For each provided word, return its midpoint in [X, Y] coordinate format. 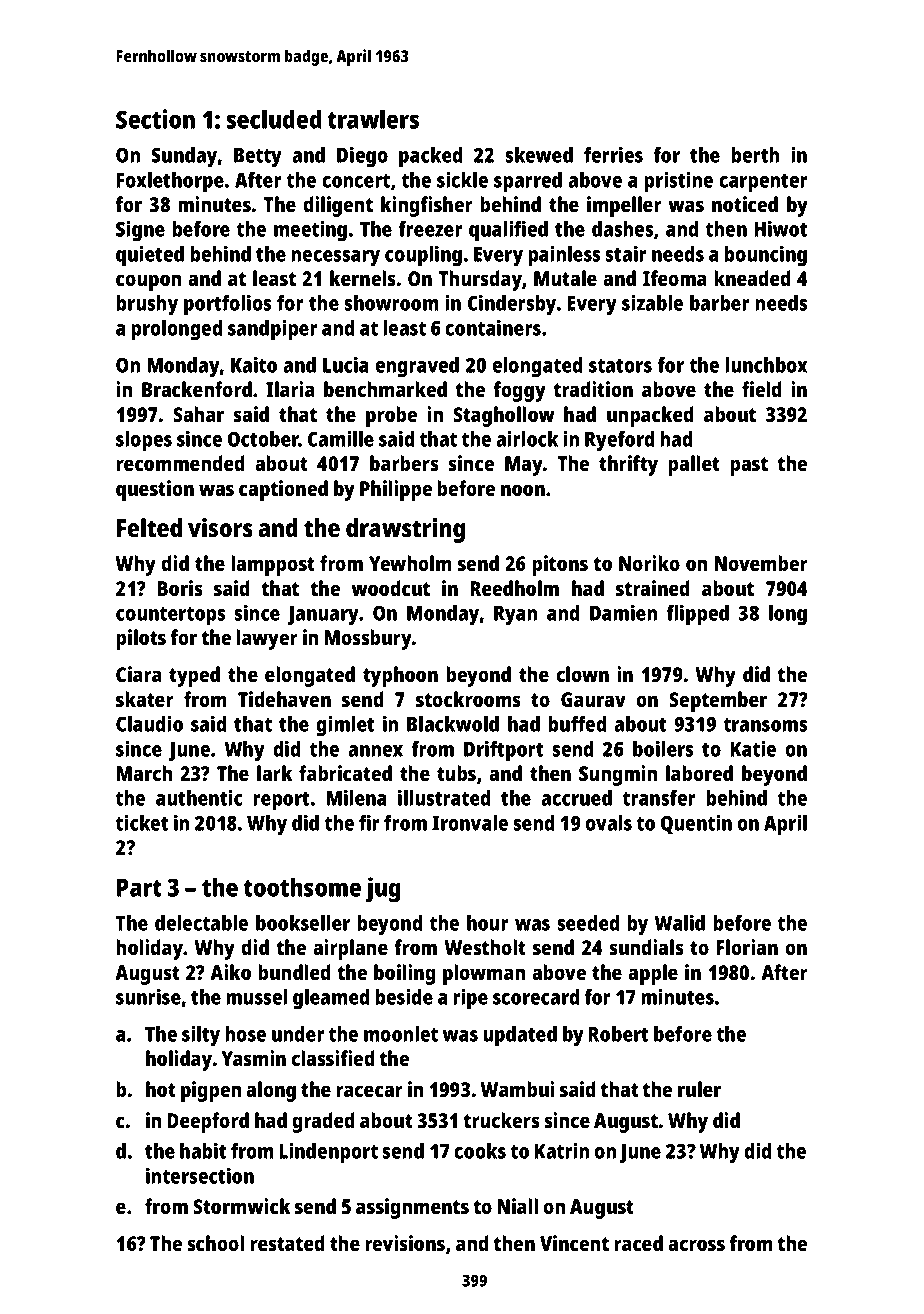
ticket [142, 822]
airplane [350, 949]
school [215, 1243]
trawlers [373, 119]
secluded [274, 119]
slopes [144, 441]
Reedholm [515, 588]
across [696, 1245]
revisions [405, 1243]
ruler [699, 1089]
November [761, 563]
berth [755, 155]
